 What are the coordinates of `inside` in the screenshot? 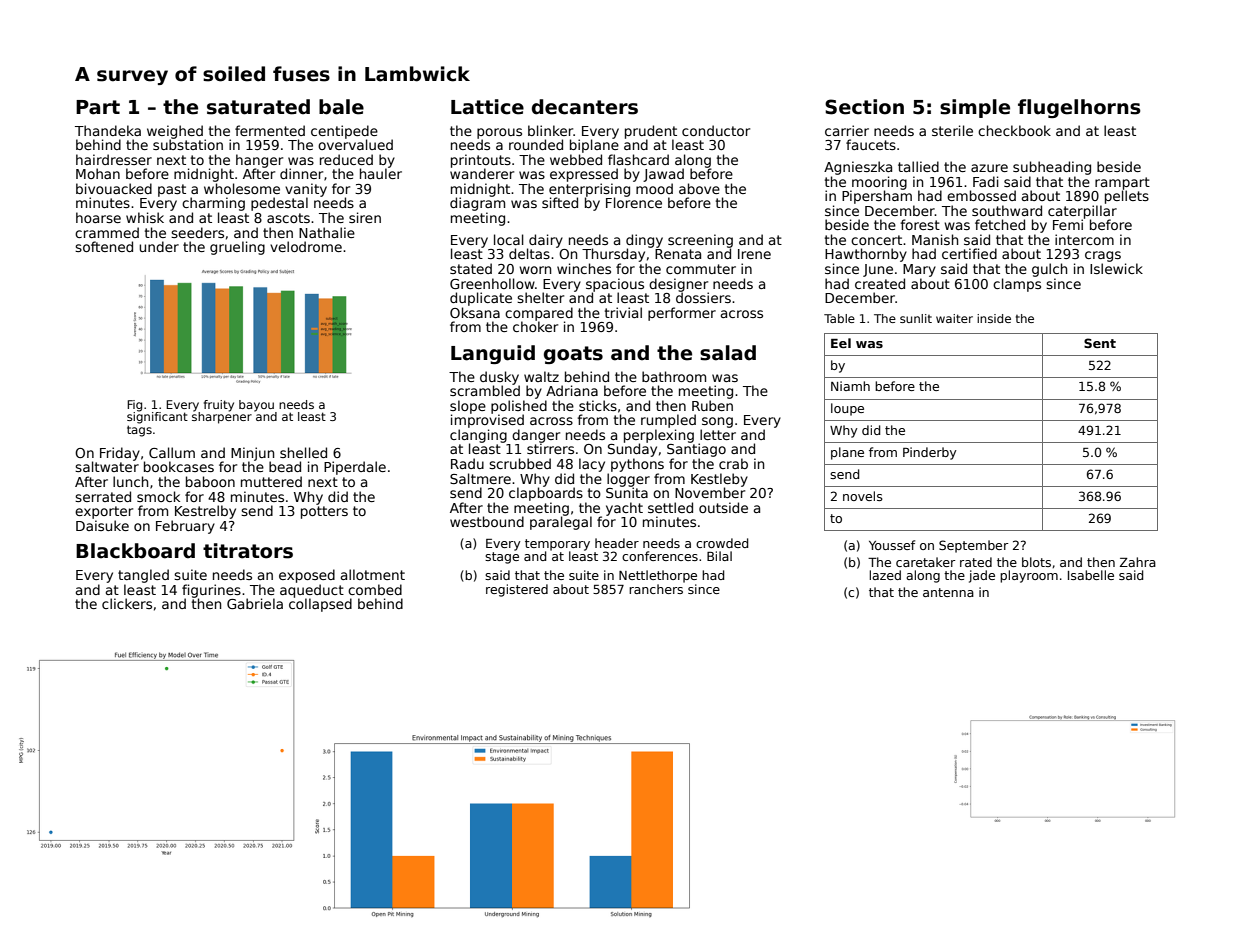 It's located at (994, 318).
